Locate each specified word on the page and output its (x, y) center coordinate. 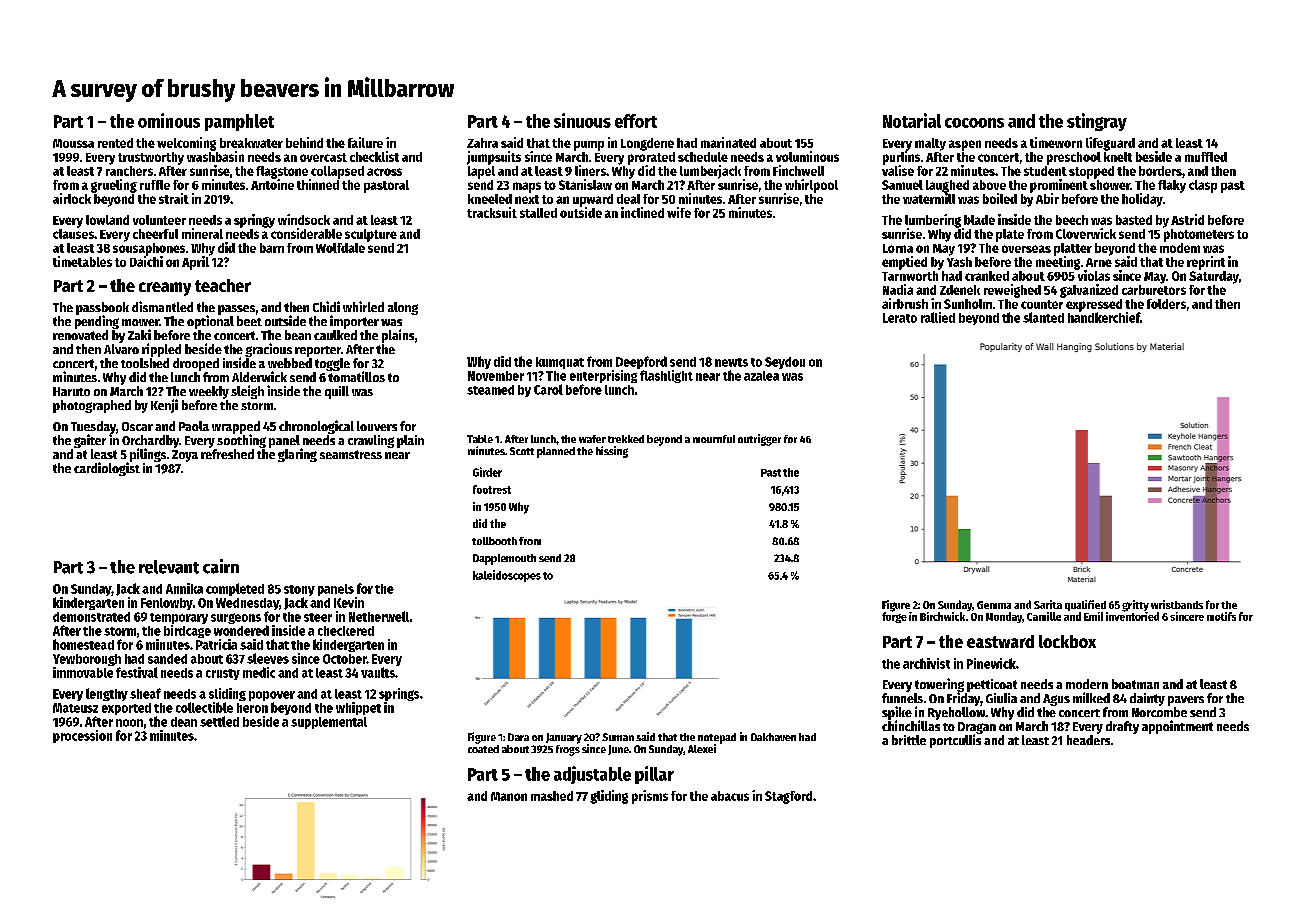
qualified (1085, 605)
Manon (509, 796)
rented (115, 143)
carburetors (1154, 290)
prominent (1059, 186)
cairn (221, 566)
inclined (642, 212)
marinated (728, 142)
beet (249, 321)
